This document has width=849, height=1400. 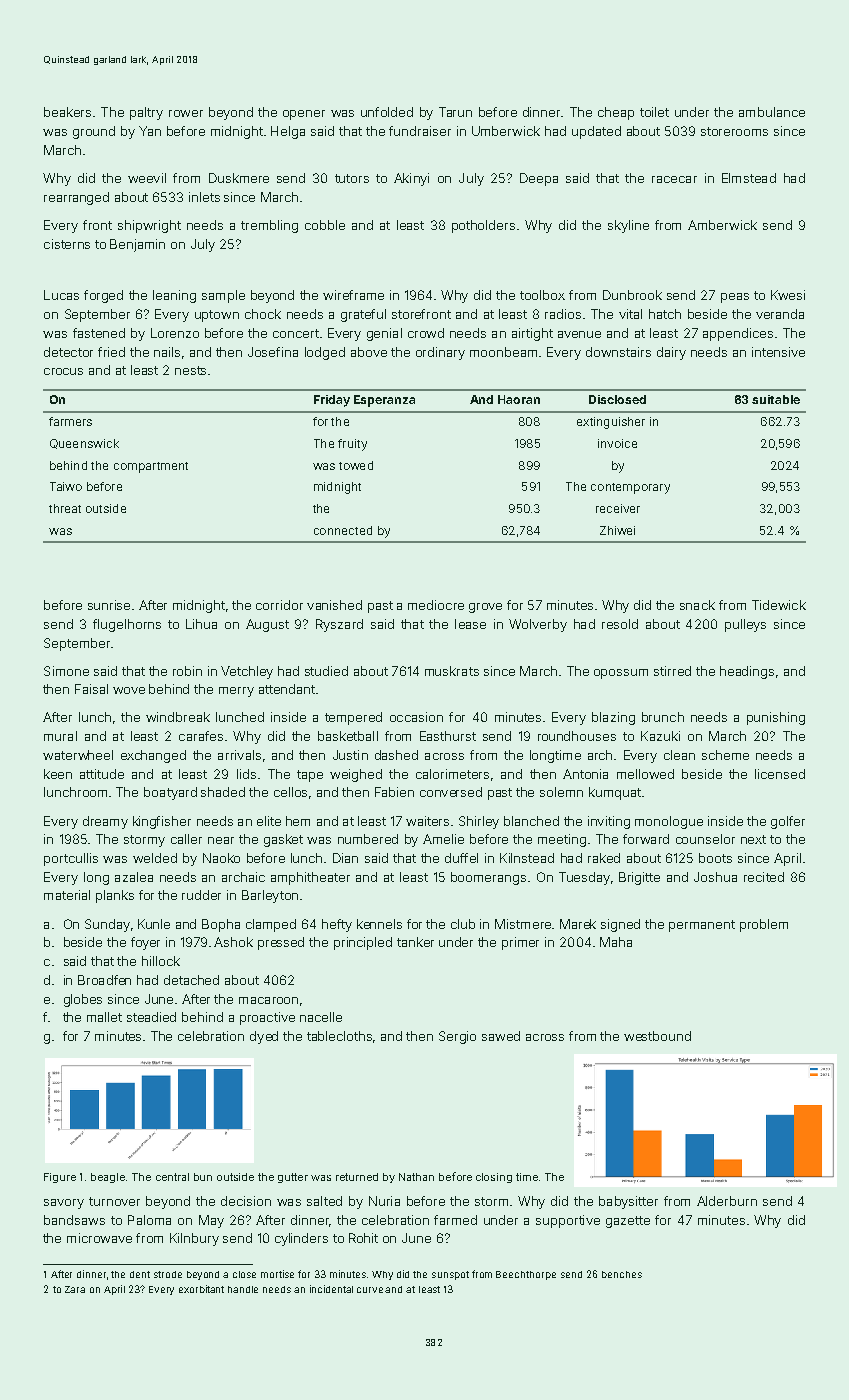 I want to click on material, so click(x=67, y=895).
